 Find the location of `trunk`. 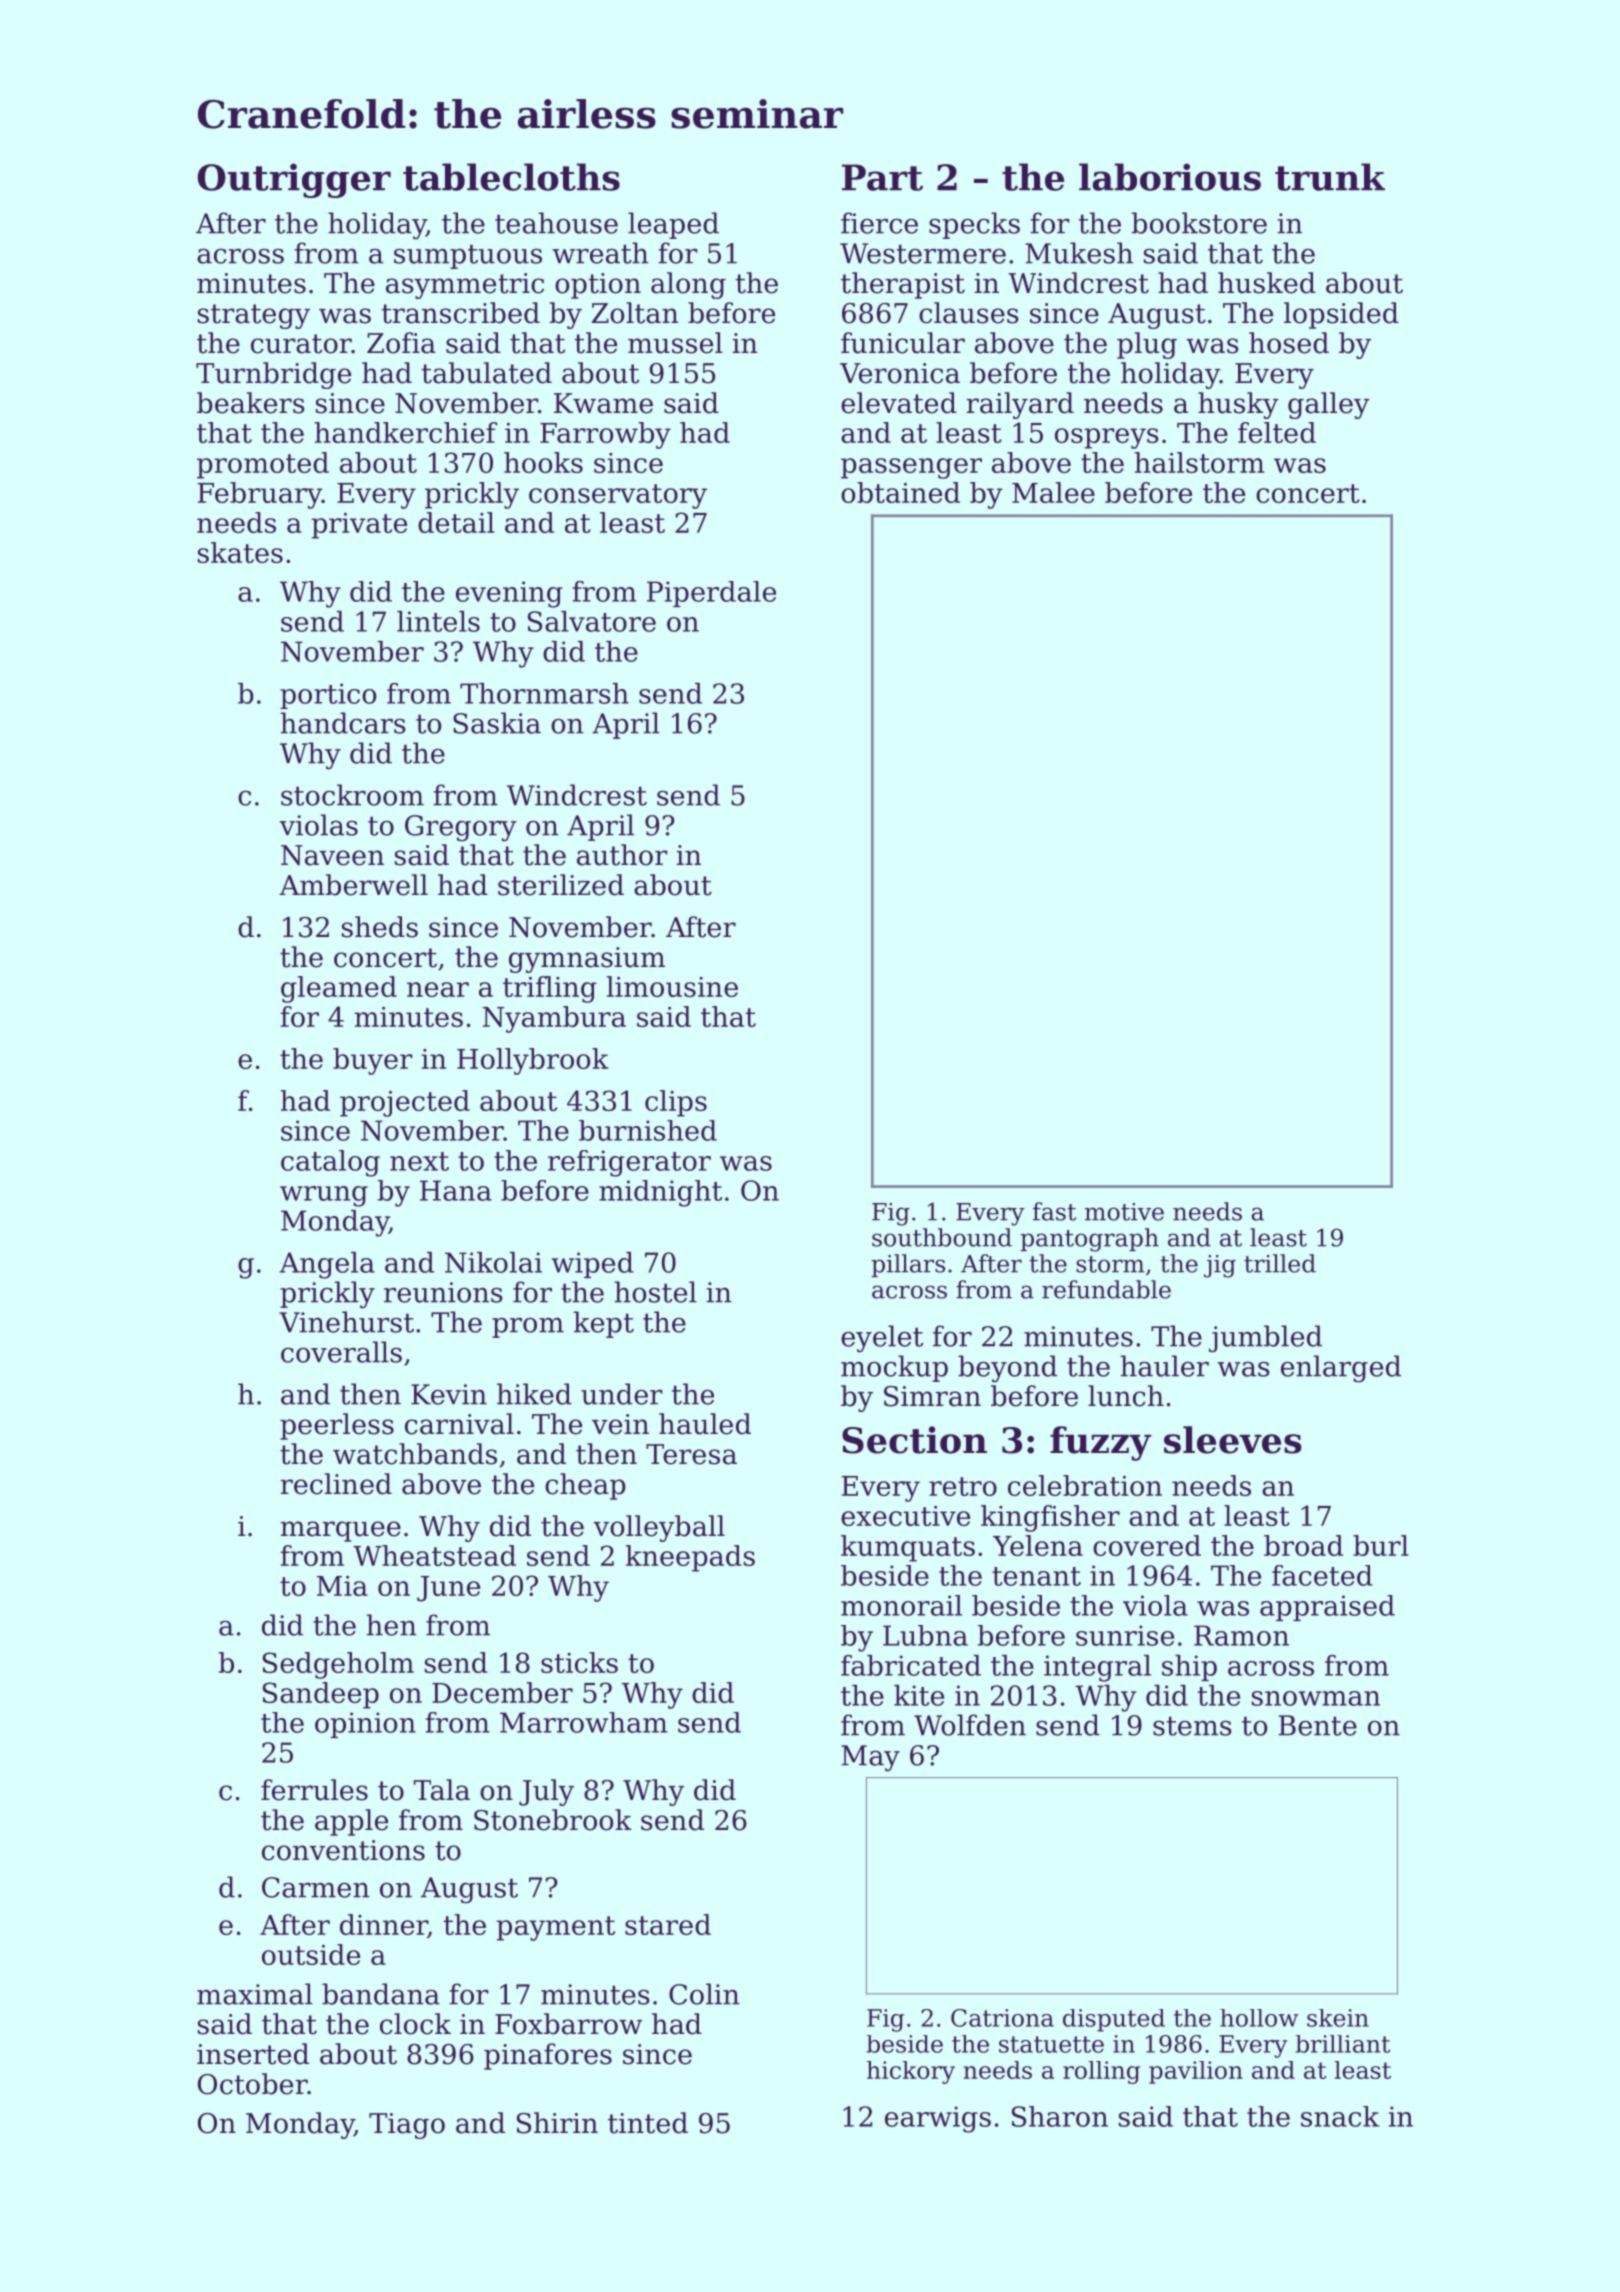

trunk is located at coordinates (1330, 177).
